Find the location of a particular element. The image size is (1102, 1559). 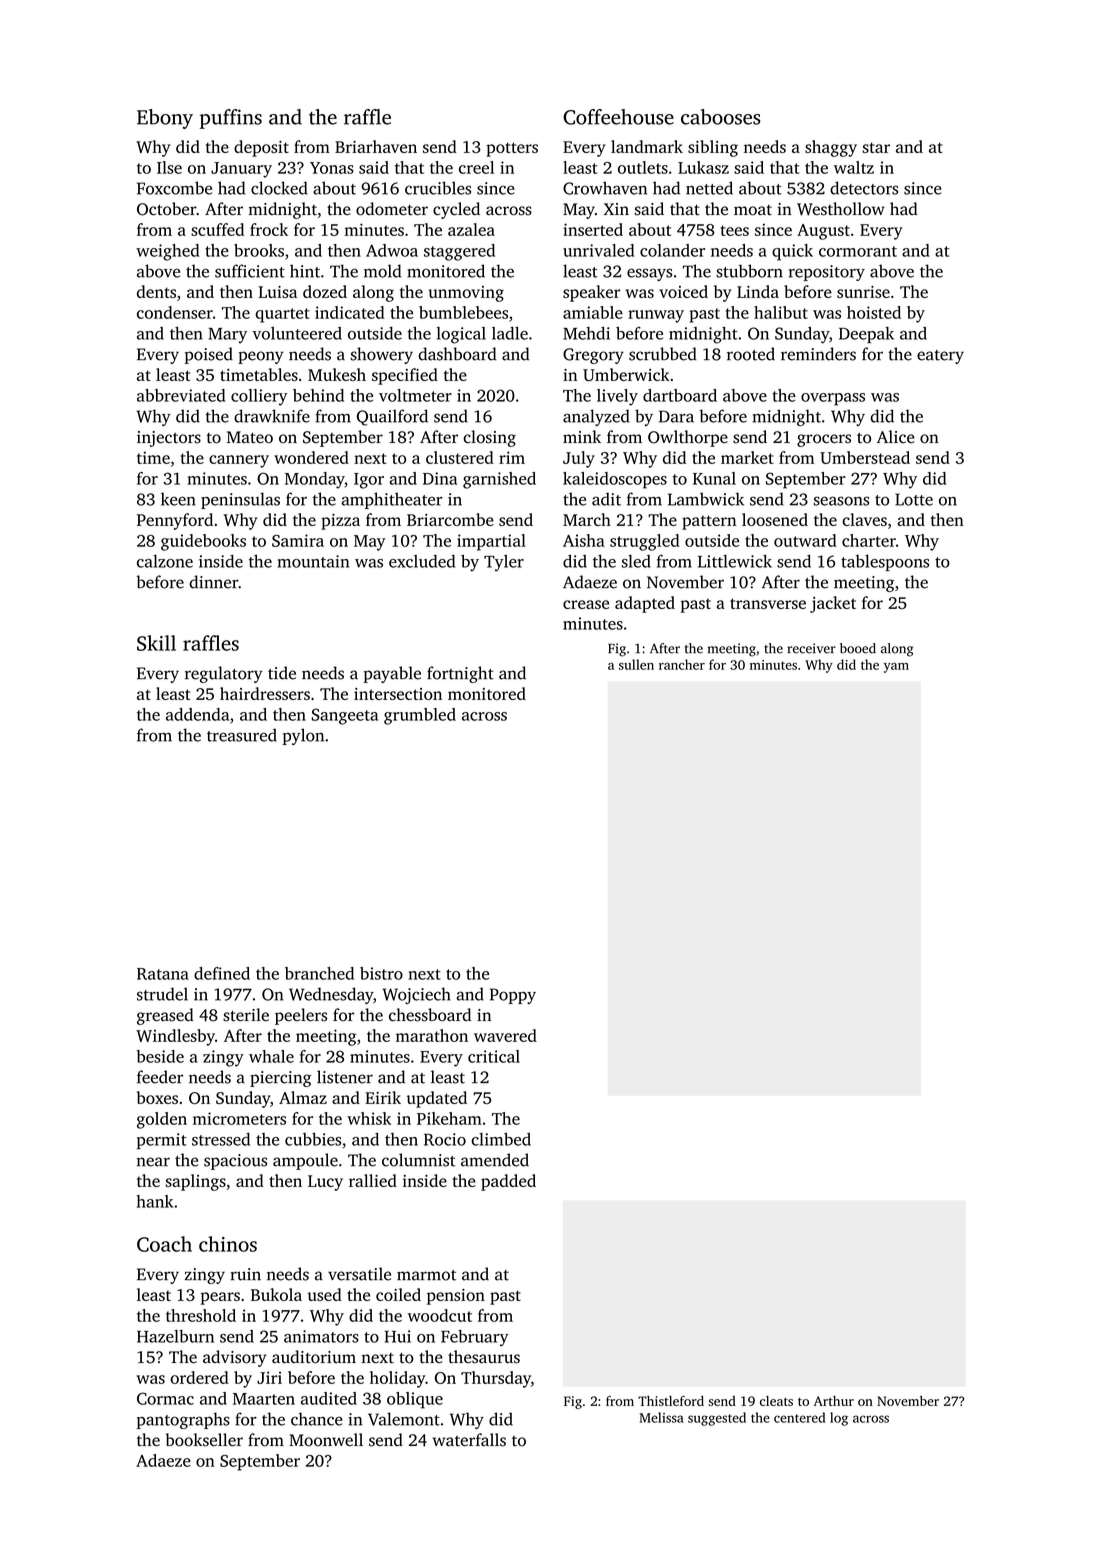

star is located at coordinates (876, 147).
